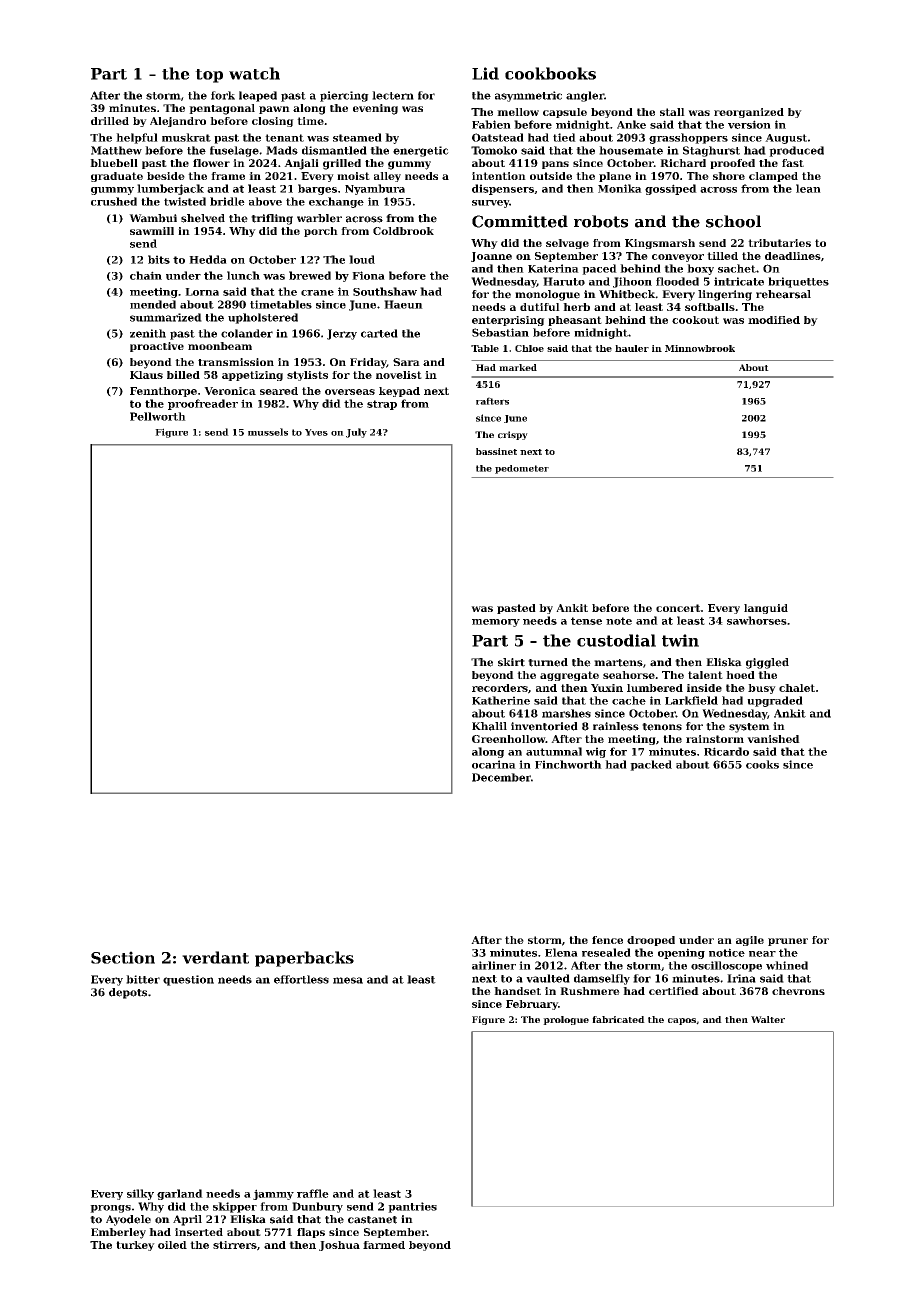  I want to click on top, so click(209, 76).
